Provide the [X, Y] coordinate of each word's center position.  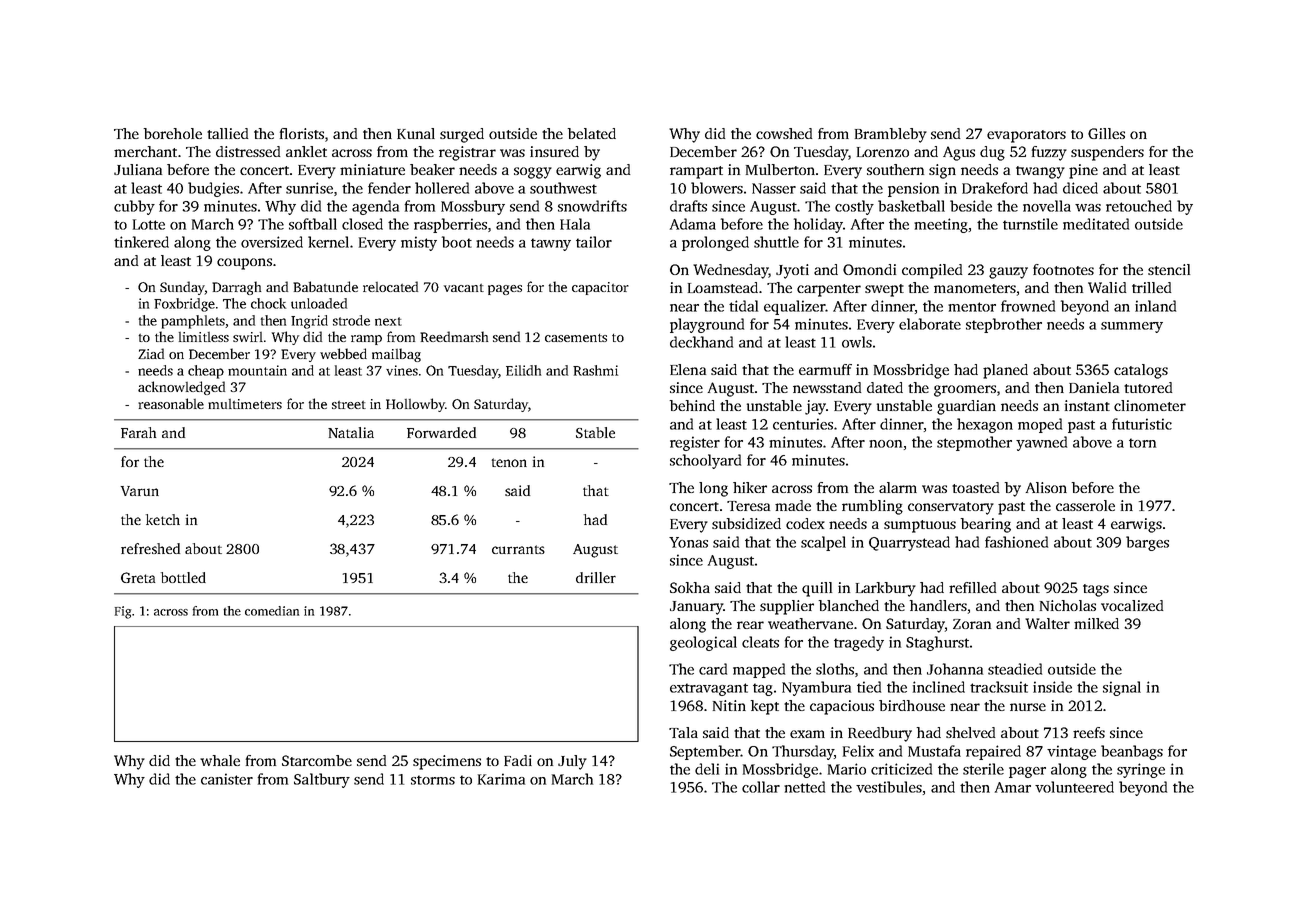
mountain [257, 370]
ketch [163, 519]
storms [433, 780]
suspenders [1107, 153]
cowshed [784, 133]
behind [692, 405]
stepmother [974, 443]
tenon [509, 462]
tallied [227, 133]
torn [1142, 443]
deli [707, 769]
